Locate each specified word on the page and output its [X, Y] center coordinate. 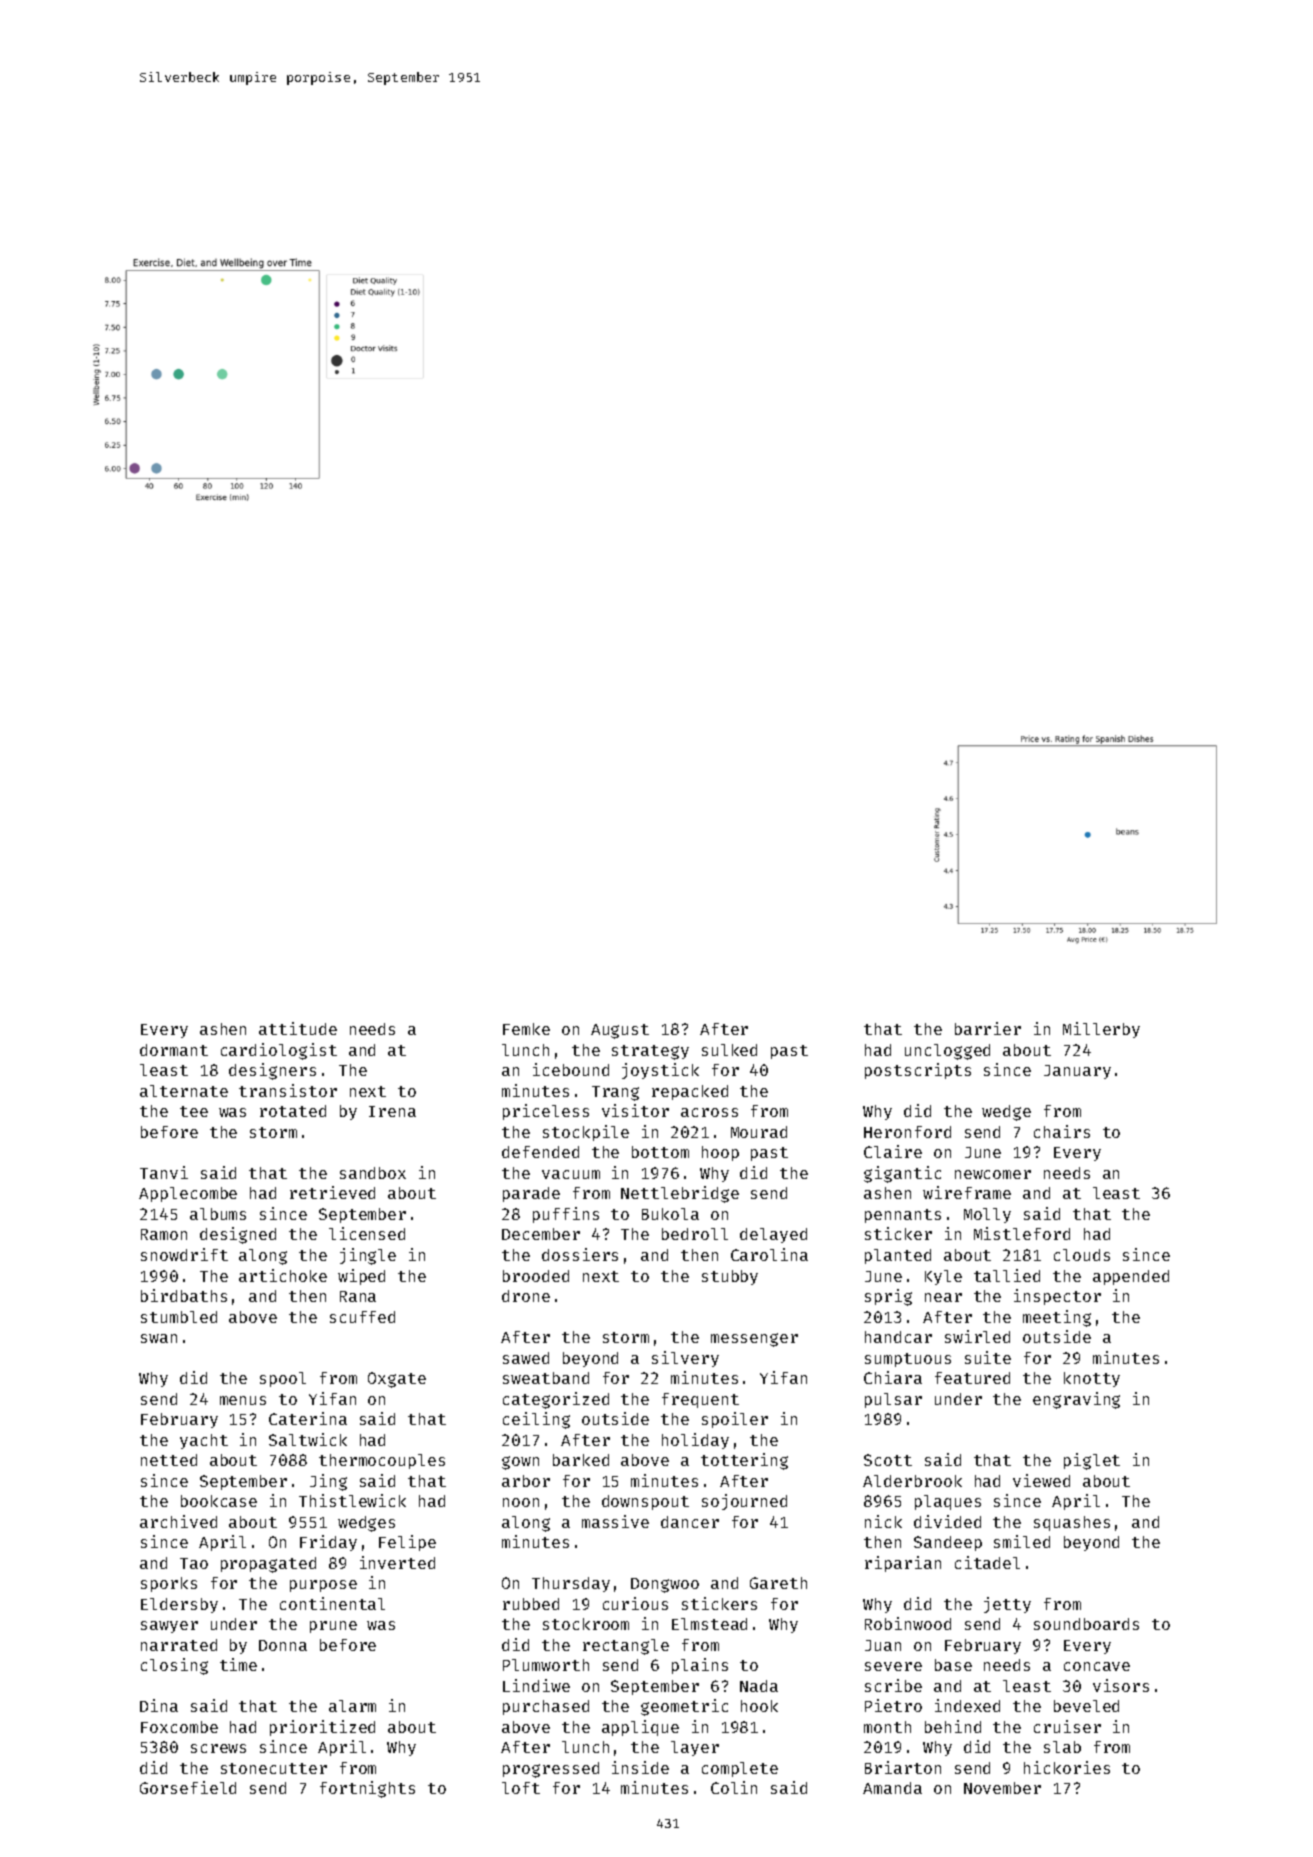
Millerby [1101, 1030]
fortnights [367, 1789]
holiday [695, 1441]
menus [243, 1400]
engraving [1076, 1400]
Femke [526, 1029]
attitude [298, 1028]
